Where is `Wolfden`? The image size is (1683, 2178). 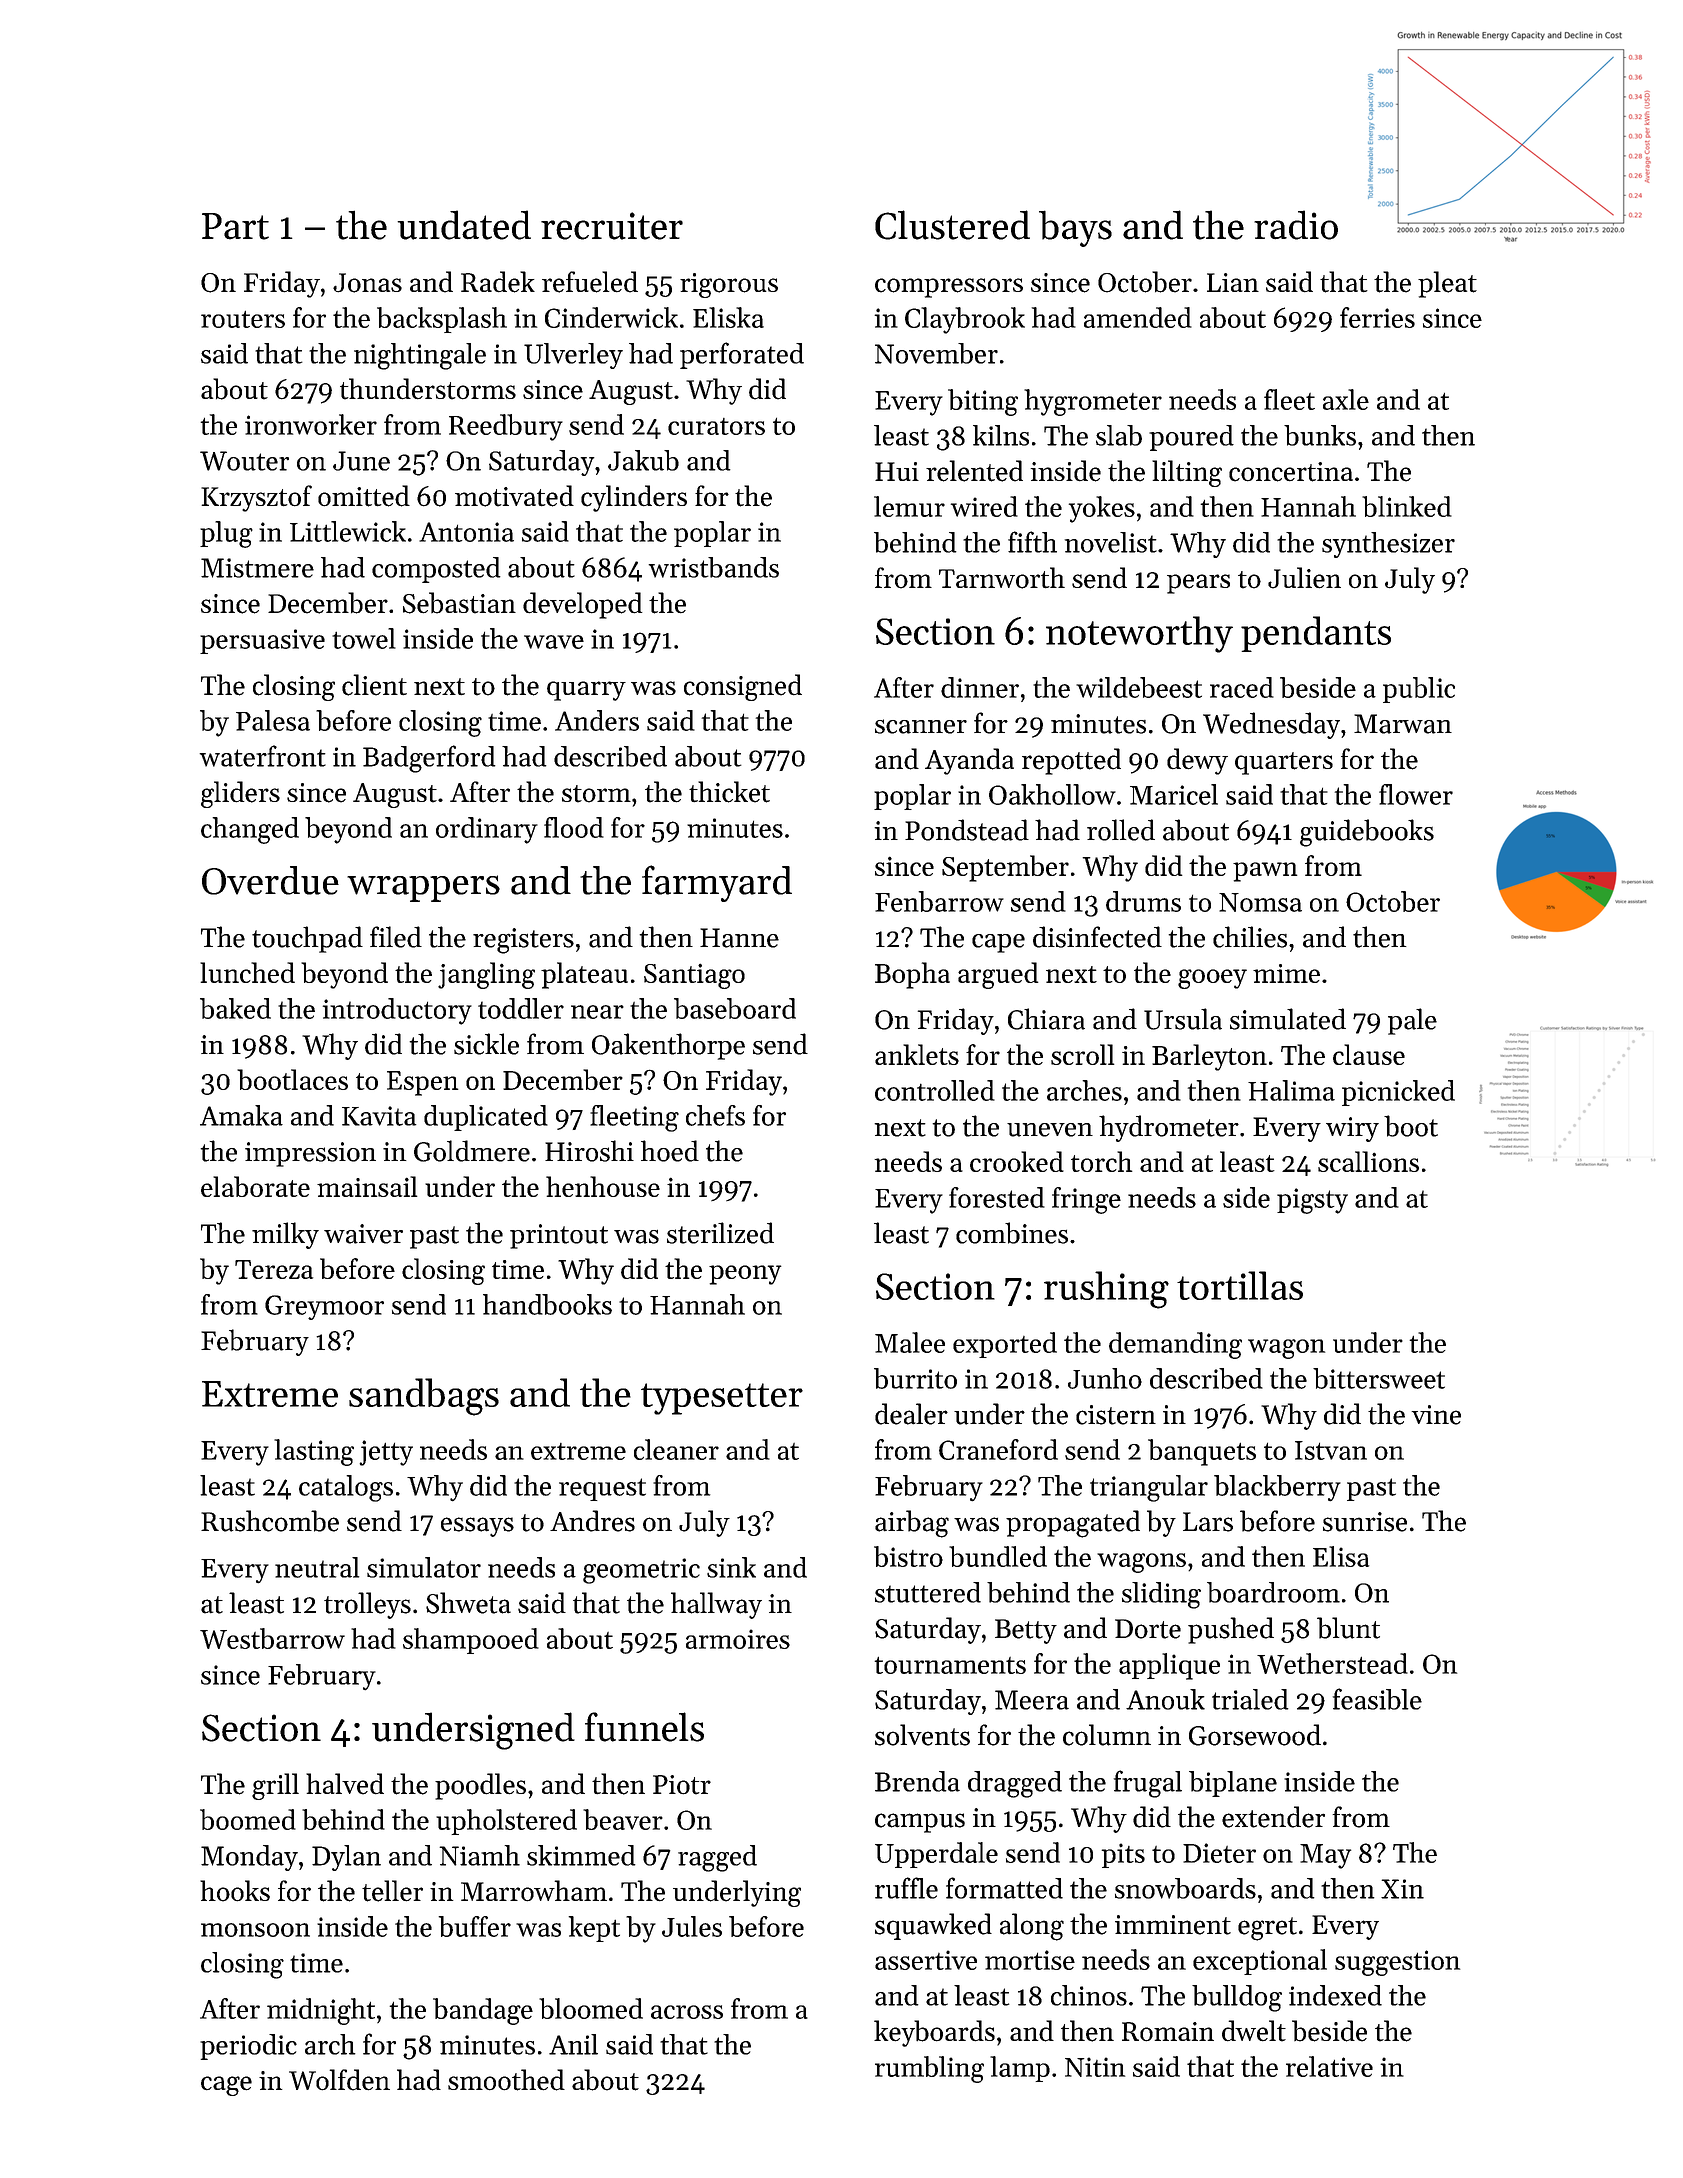
Wolfden is located at coordinates (339, 2080).
